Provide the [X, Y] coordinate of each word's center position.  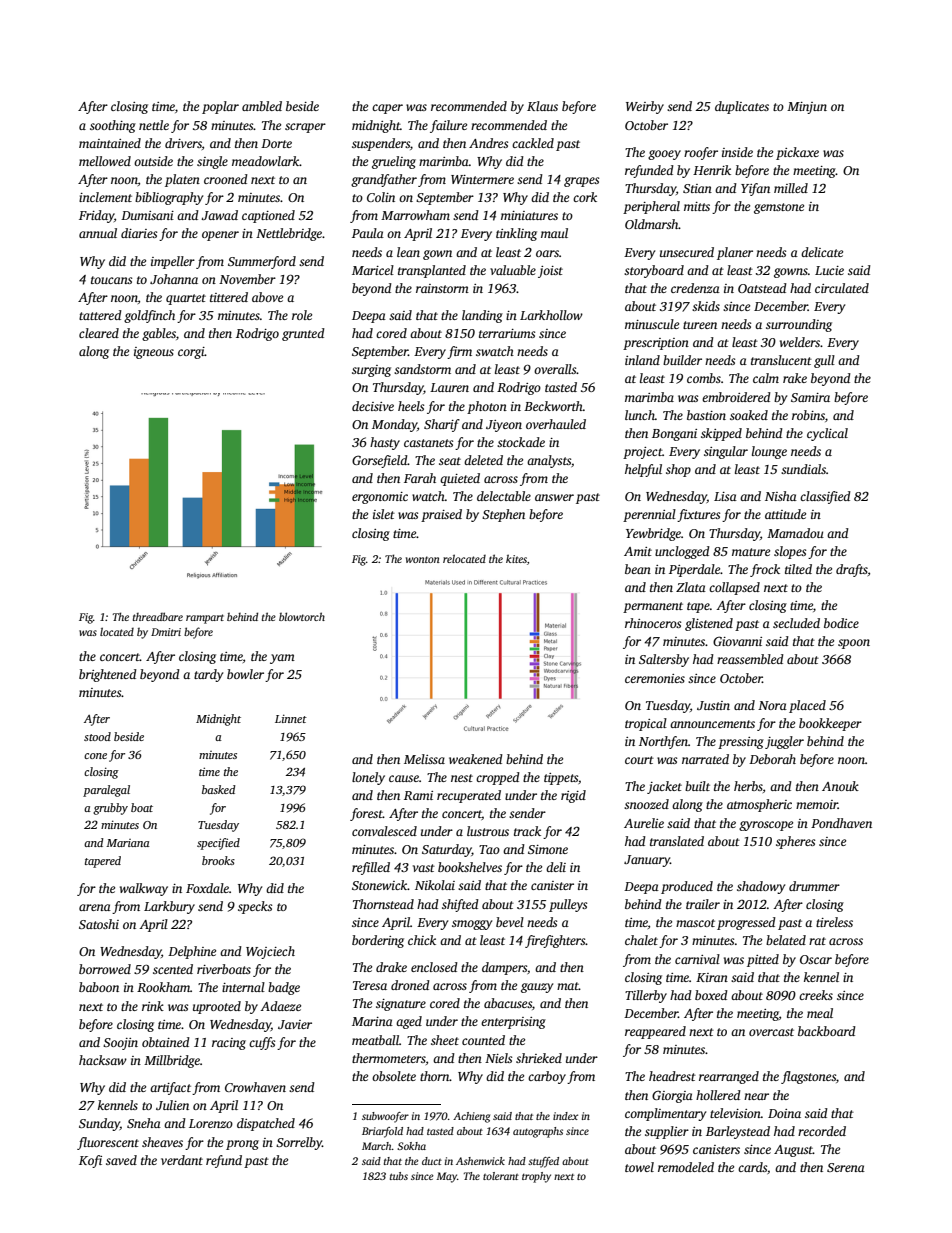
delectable [504, 496]
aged [409, 1022]
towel [639, 1167]
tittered [229, 297]
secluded [796, 623]
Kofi [90, 1161]
